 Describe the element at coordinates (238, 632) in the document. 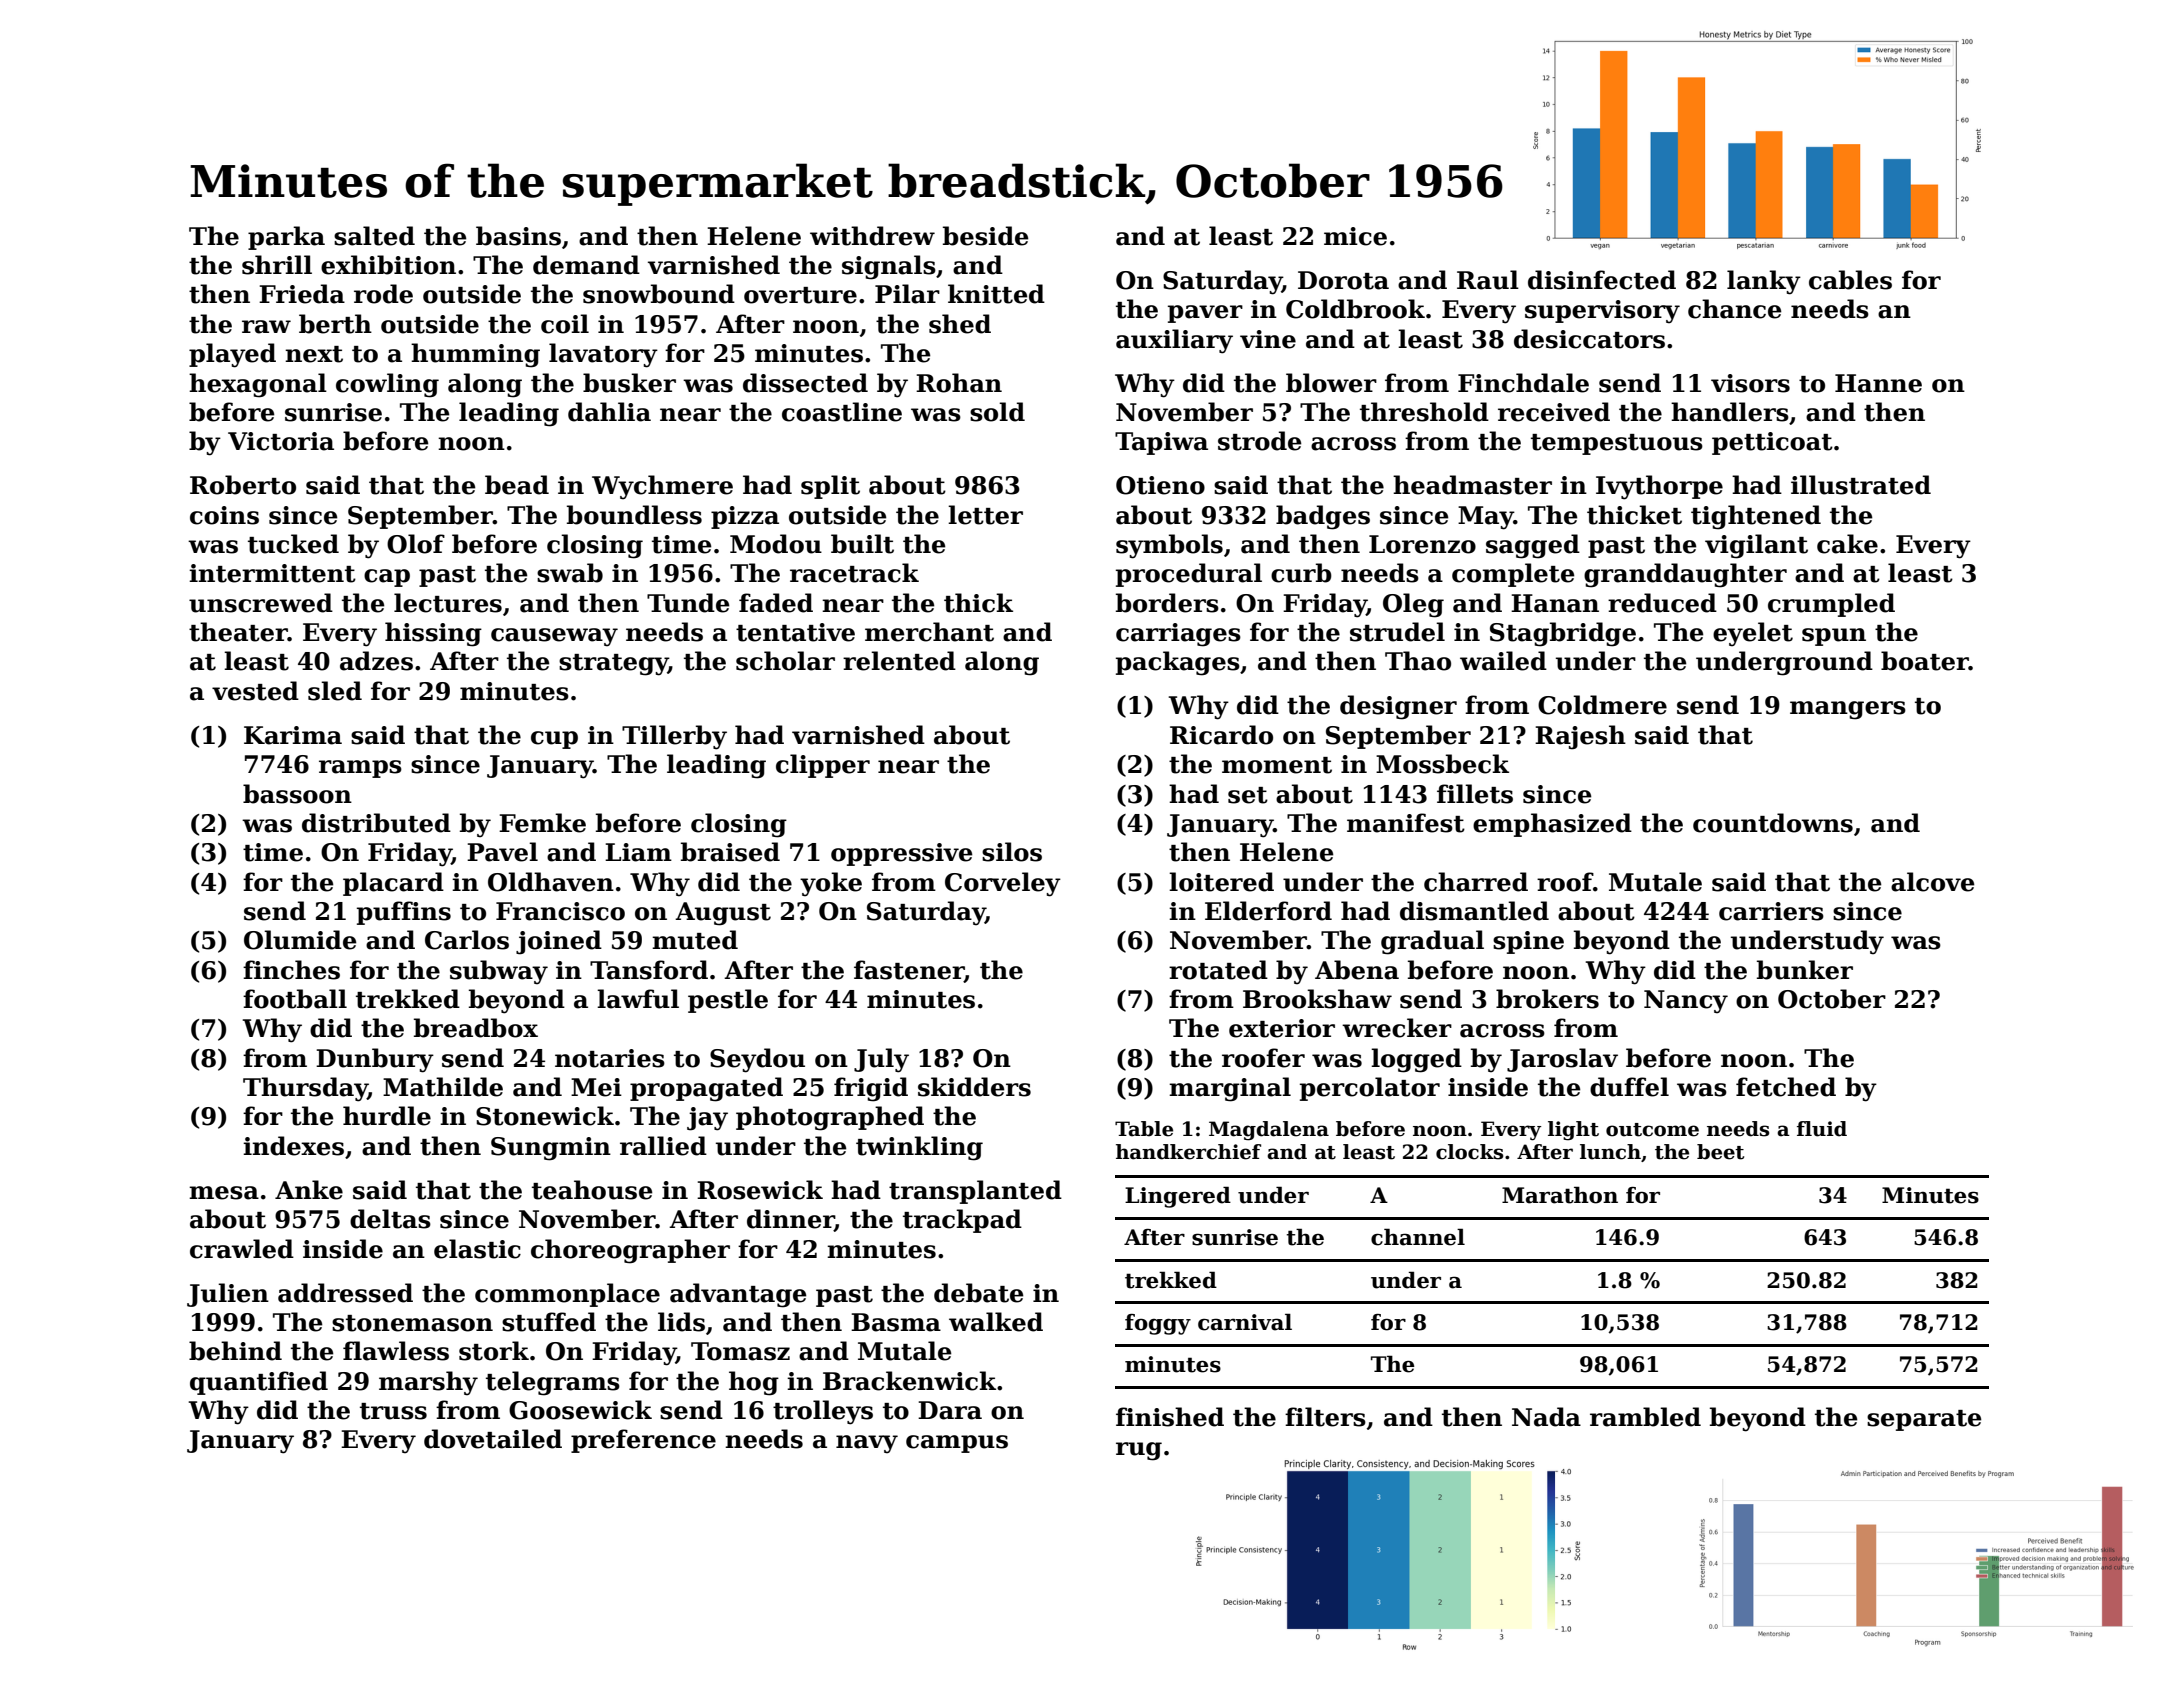

I see `theater` at that location.
